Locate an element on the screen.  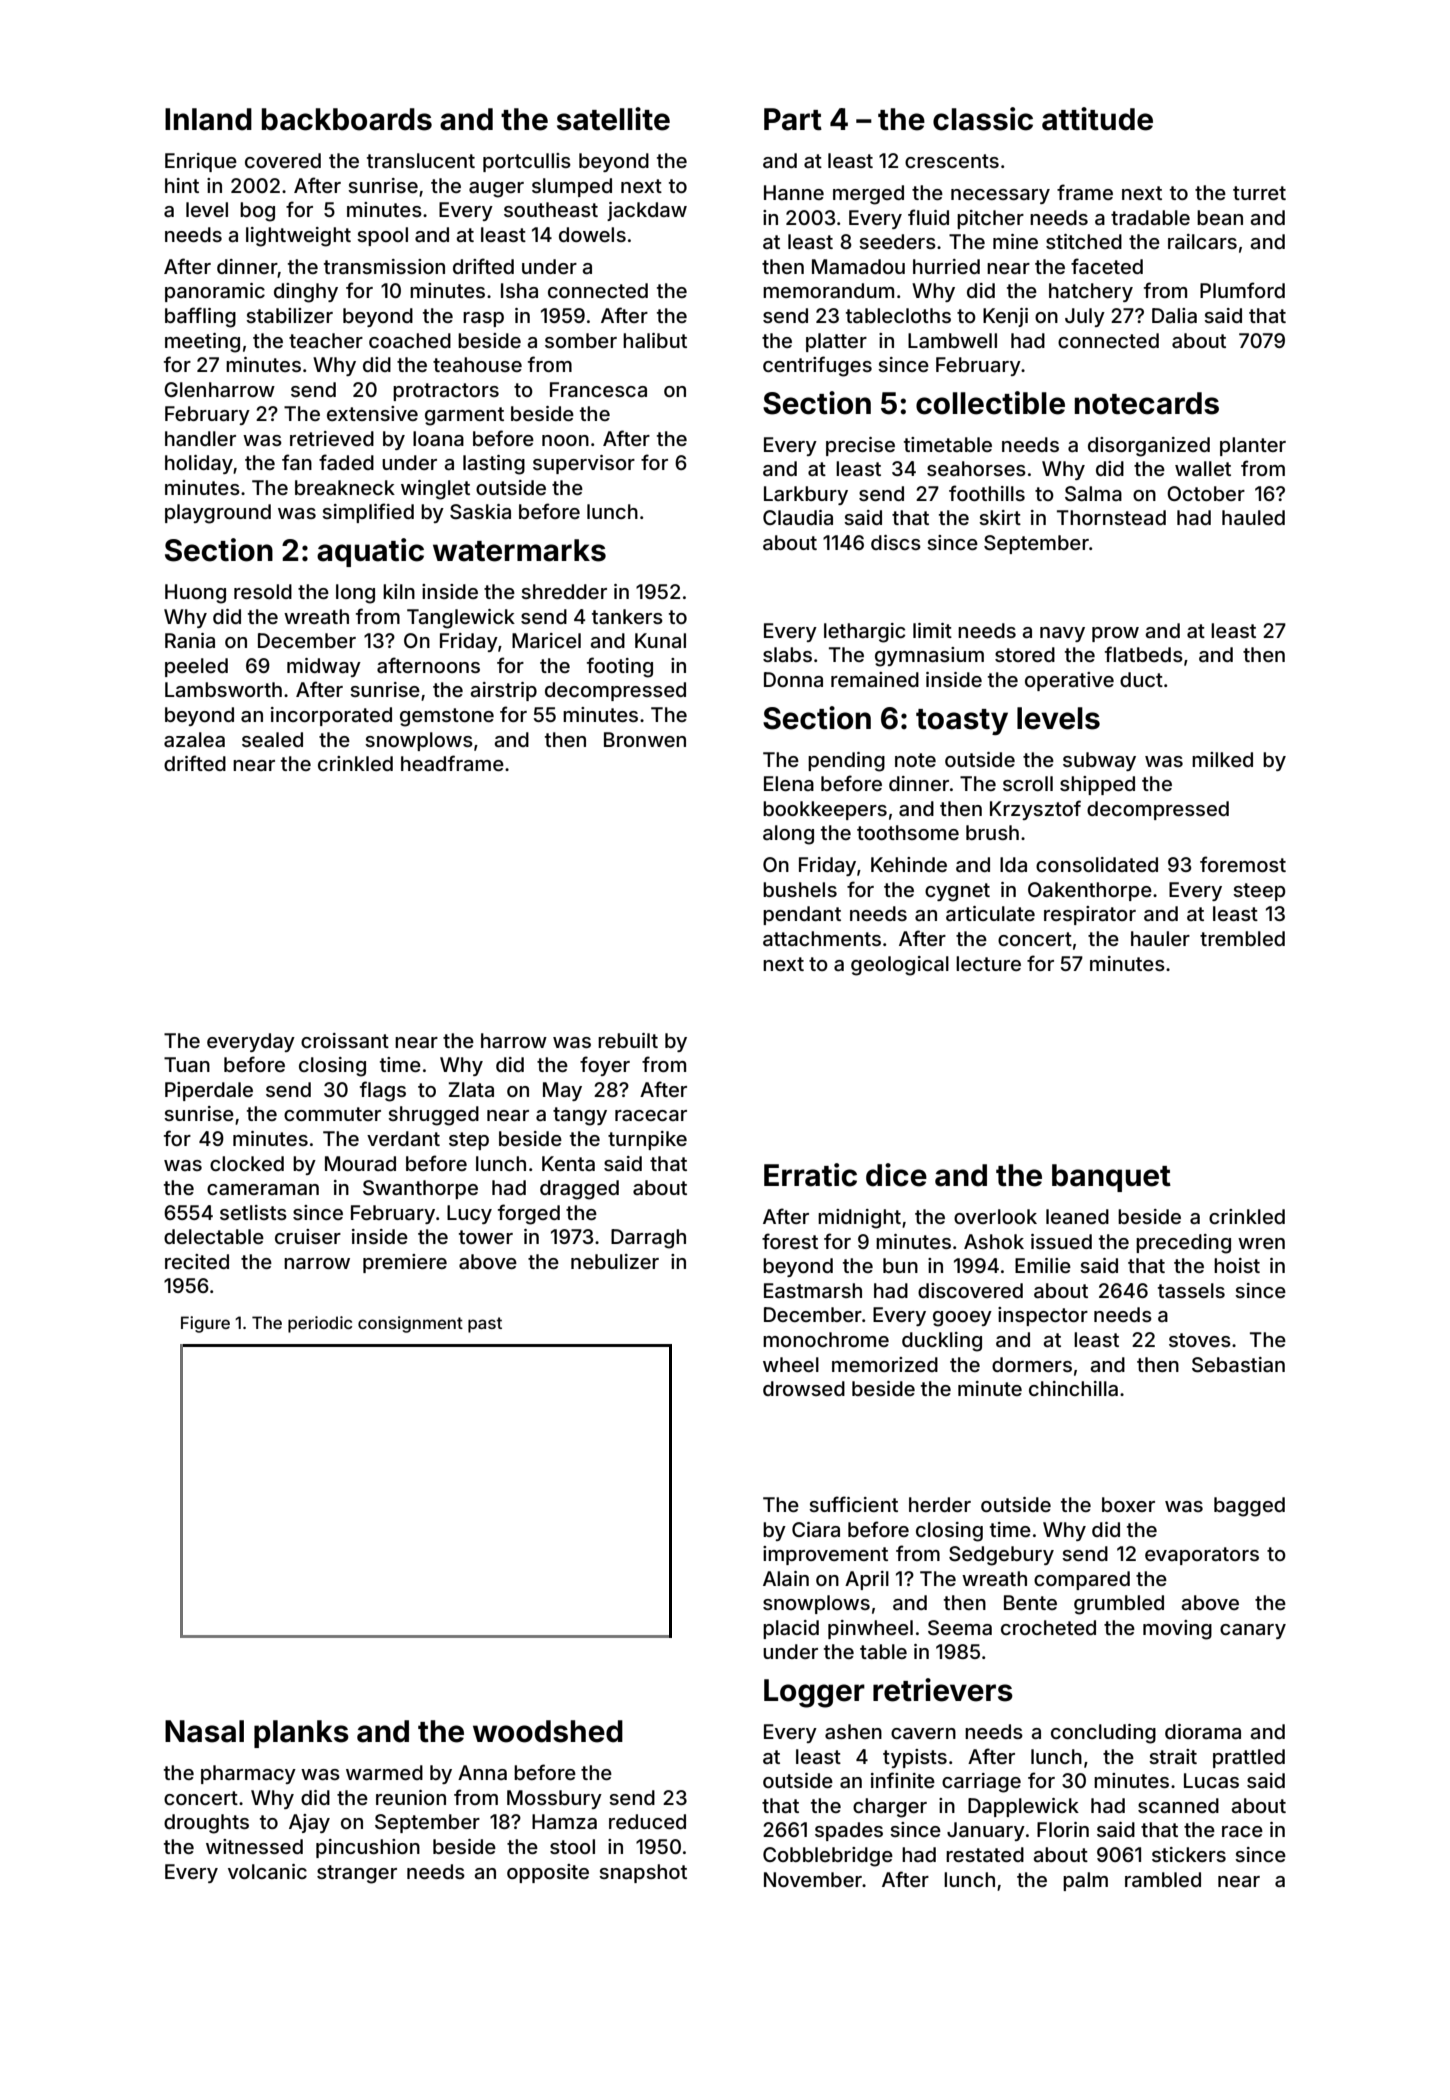
rebuilt is located at coordinates (628, 1040).
